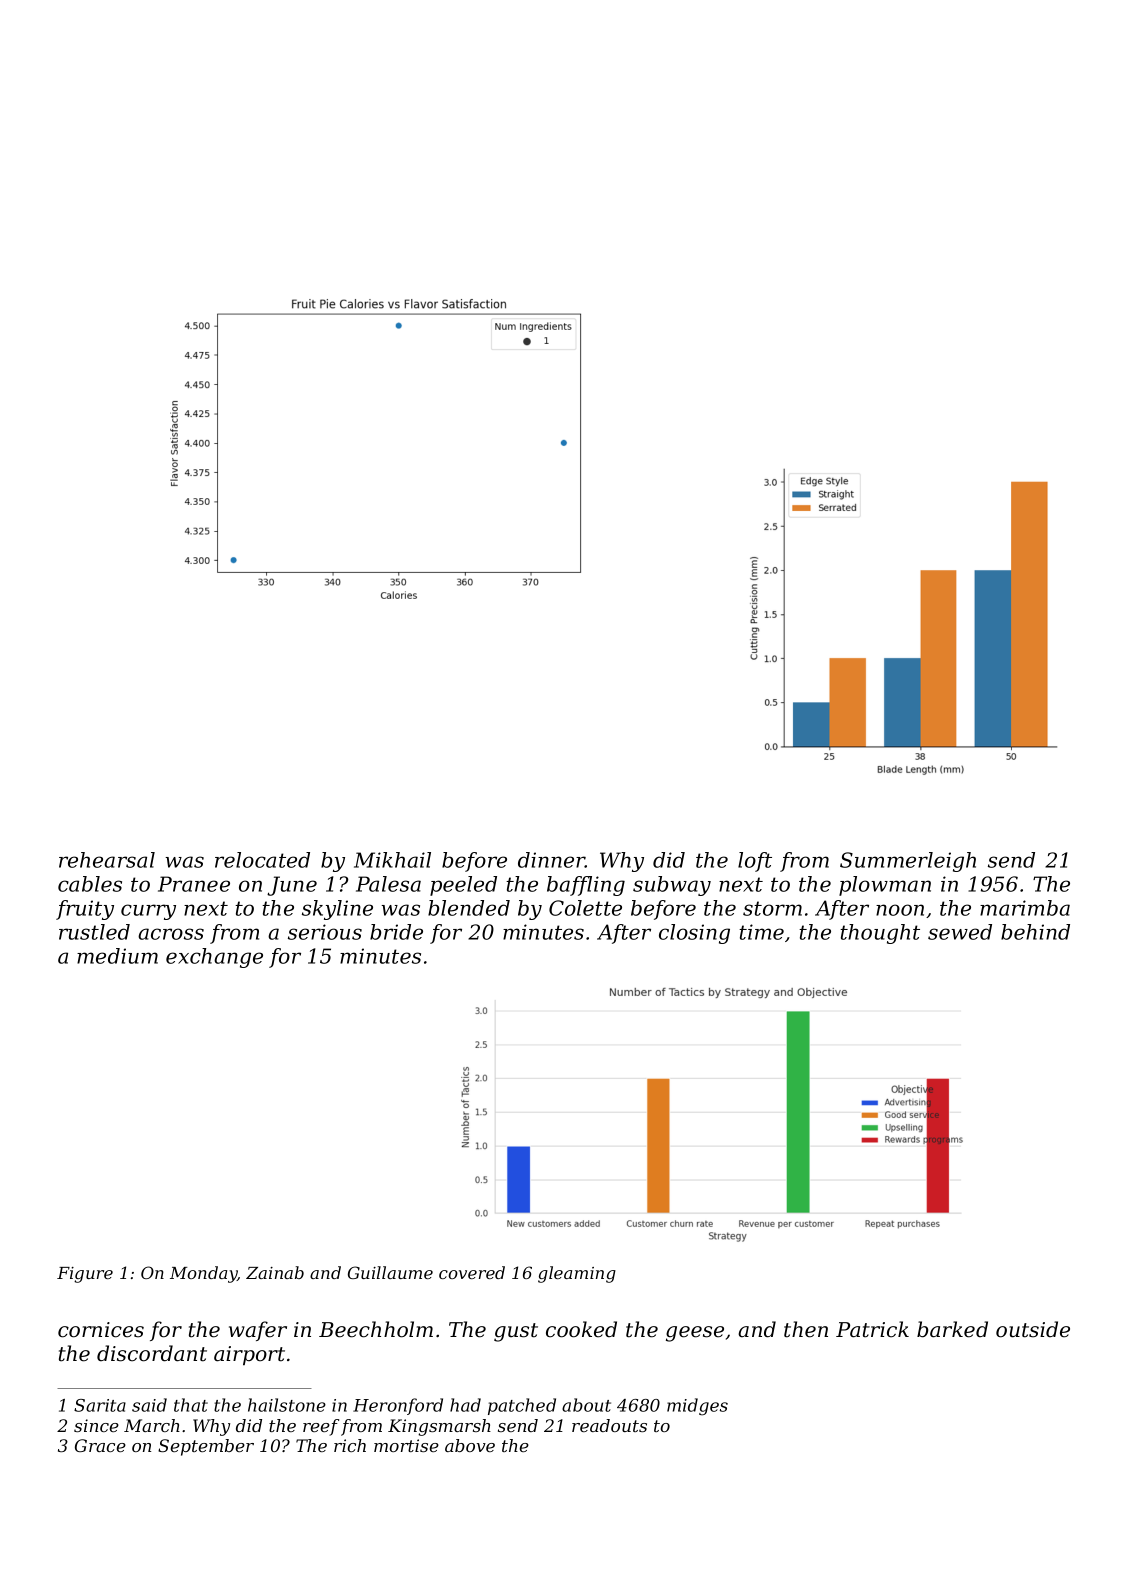 This screenshot has width=1129, height=1596. Describe the element at coordinates (90, 884) in the screenshot. I see `cables` at that location.
